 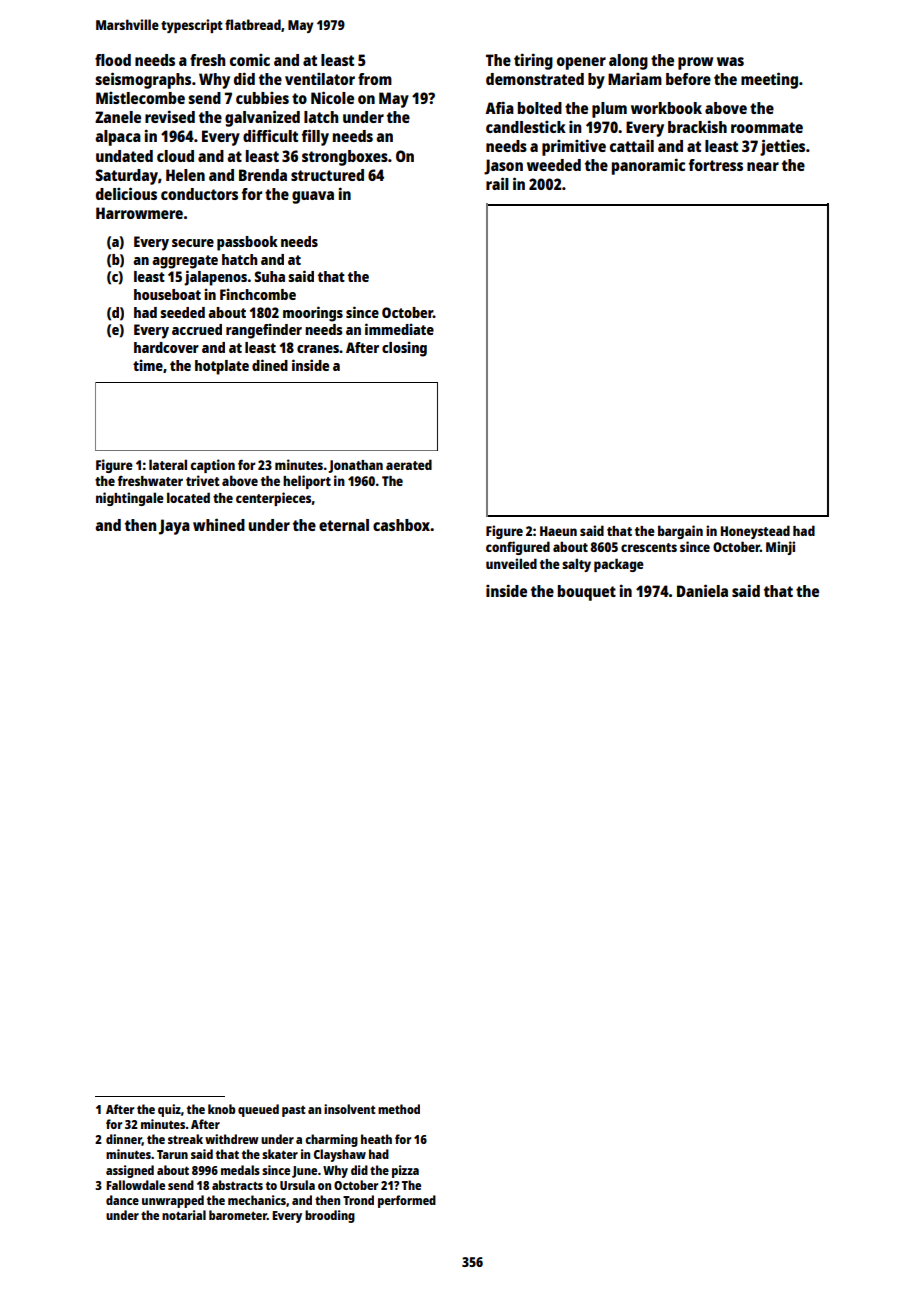 What do you see at coordinates (139, 213) in the screenshot?
I see `Harrowmere` at bounding box center [139, 213].
